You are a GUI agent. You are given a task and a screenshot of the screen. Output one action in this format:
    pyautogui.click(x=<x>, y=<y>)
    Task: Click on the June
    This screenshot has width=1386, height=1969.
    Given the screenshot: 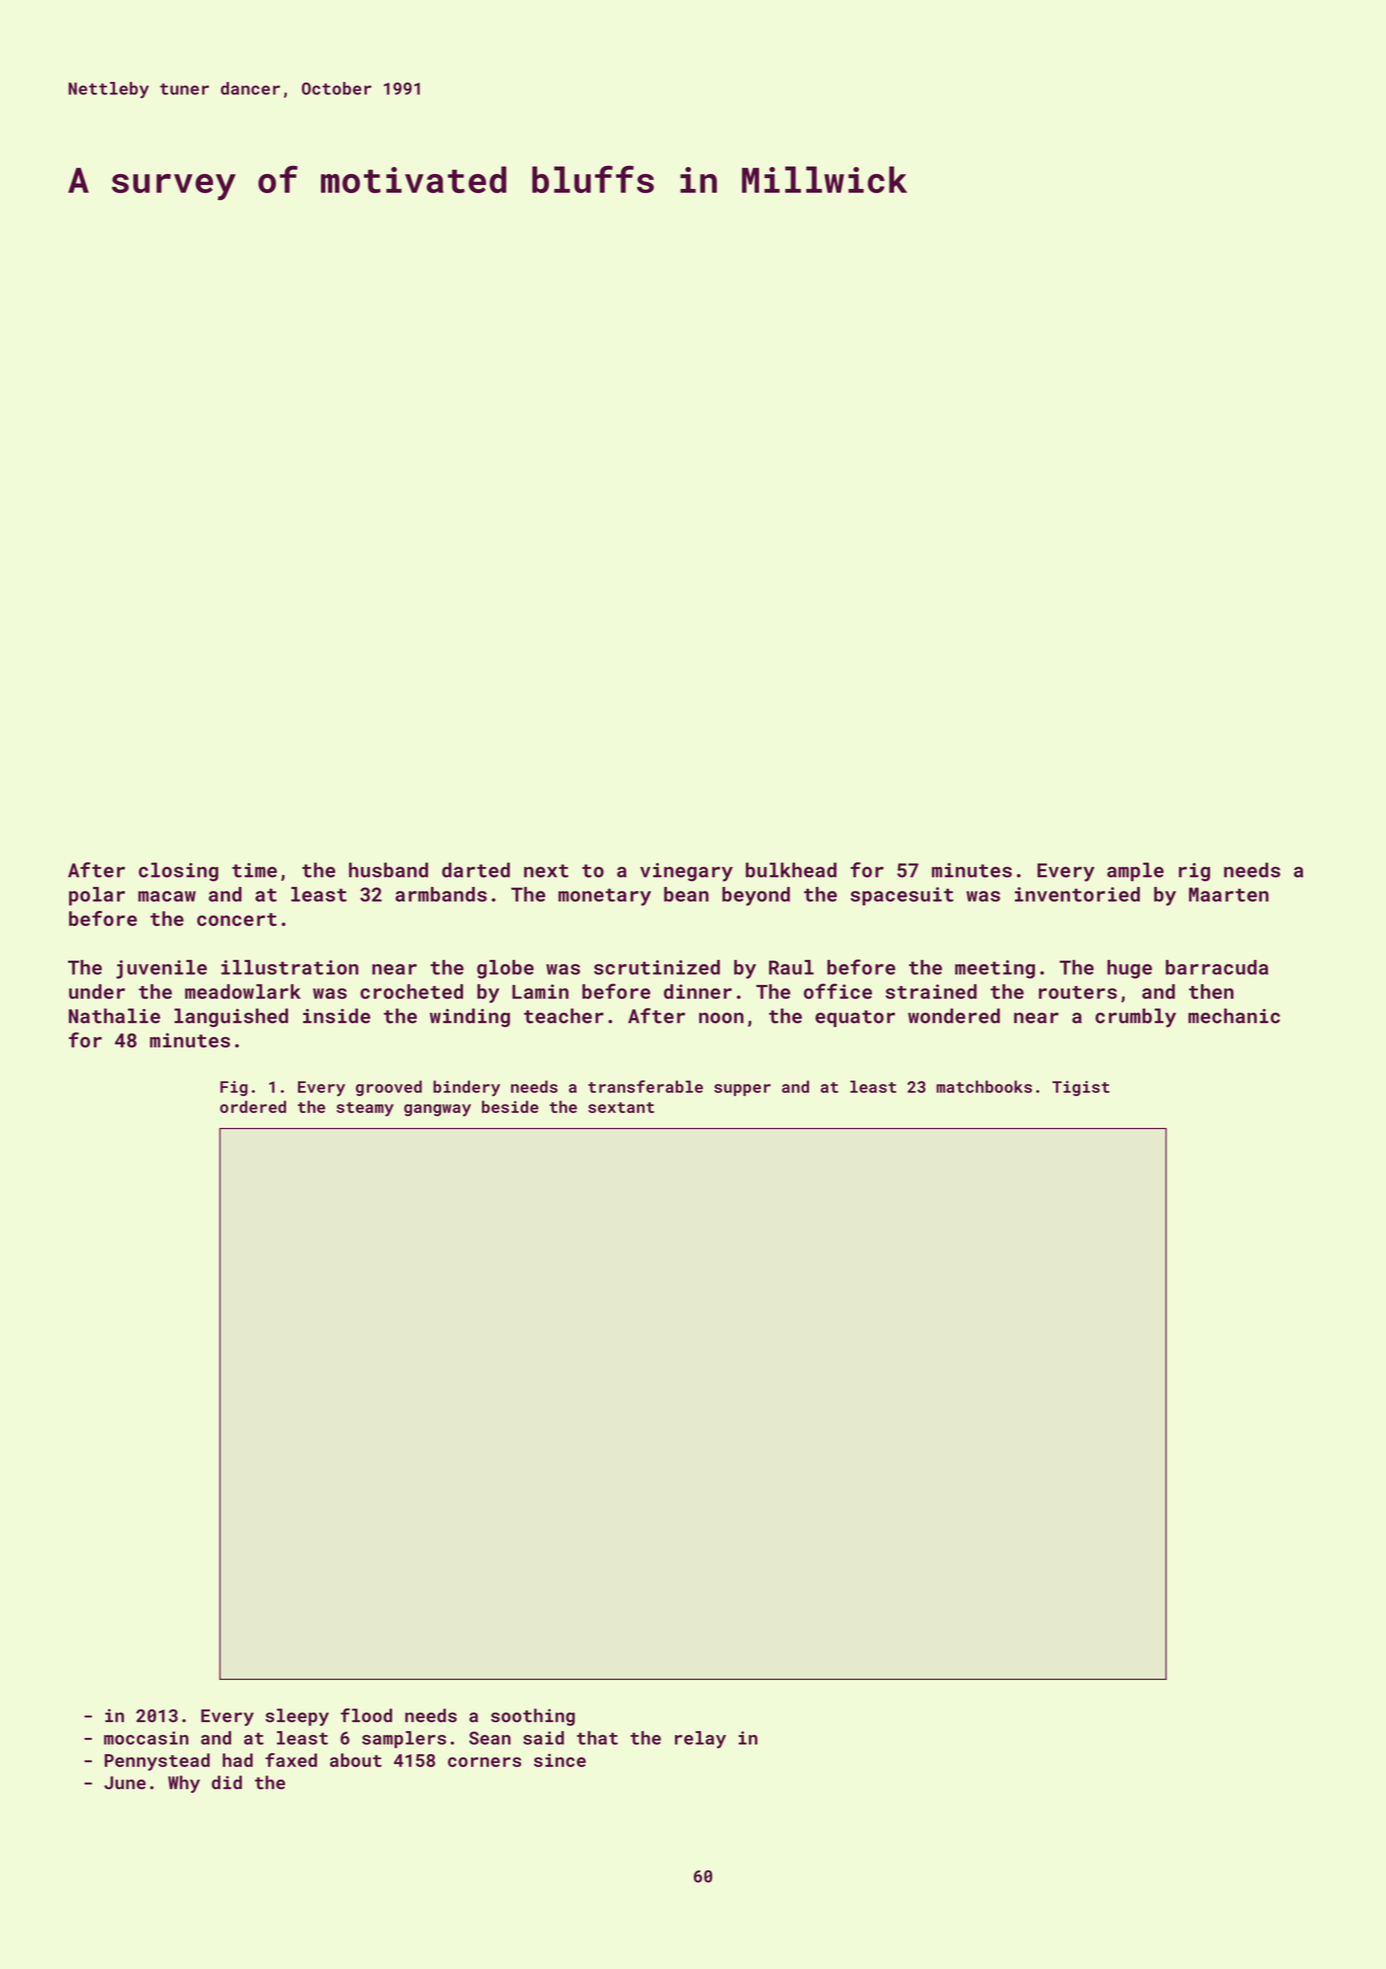 What is the action you would take?
    pyautogui.click(x=125, y=1783)
